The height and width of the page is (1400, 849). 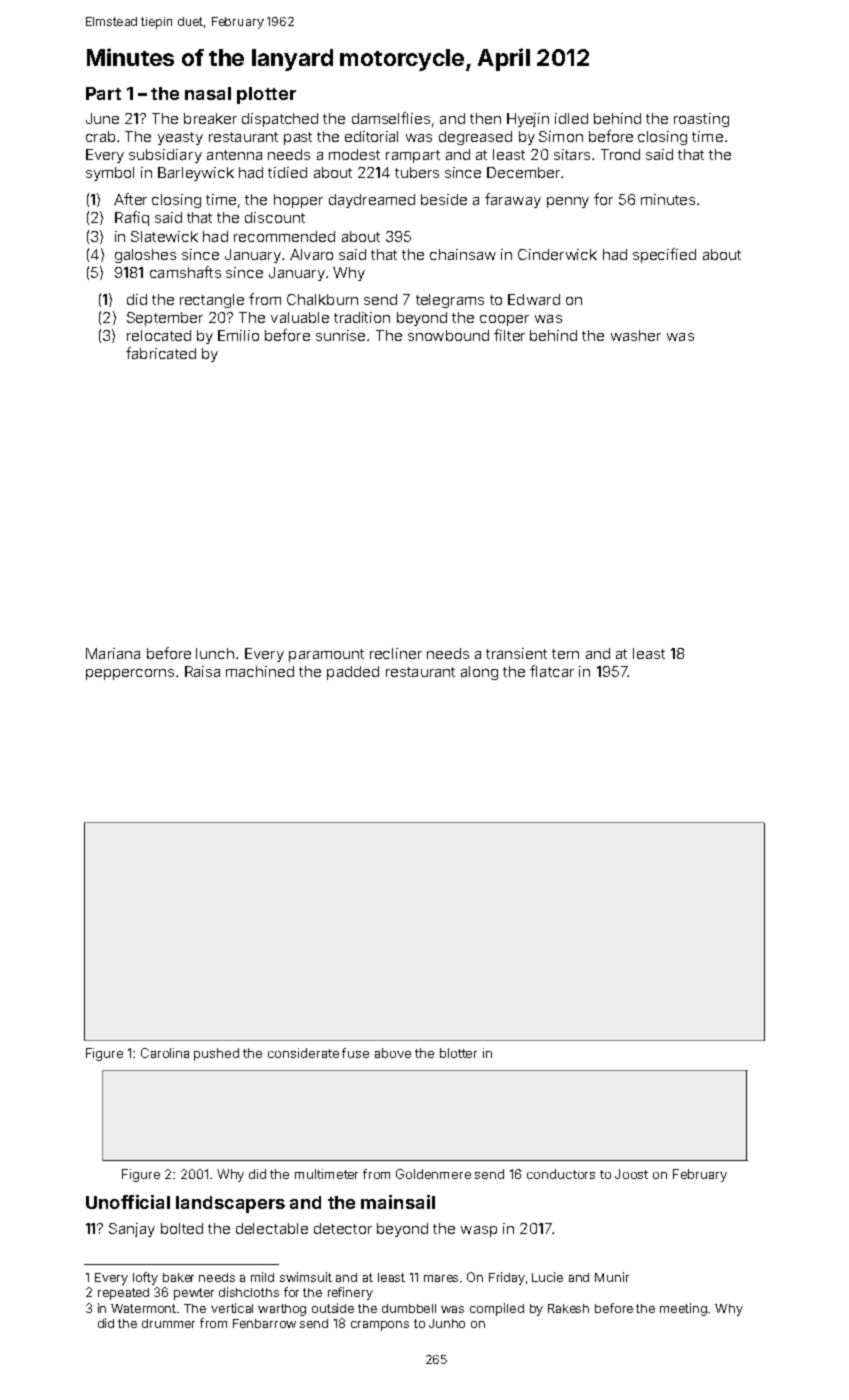 I want to click on blotter, so click(x=458, y=1053).
